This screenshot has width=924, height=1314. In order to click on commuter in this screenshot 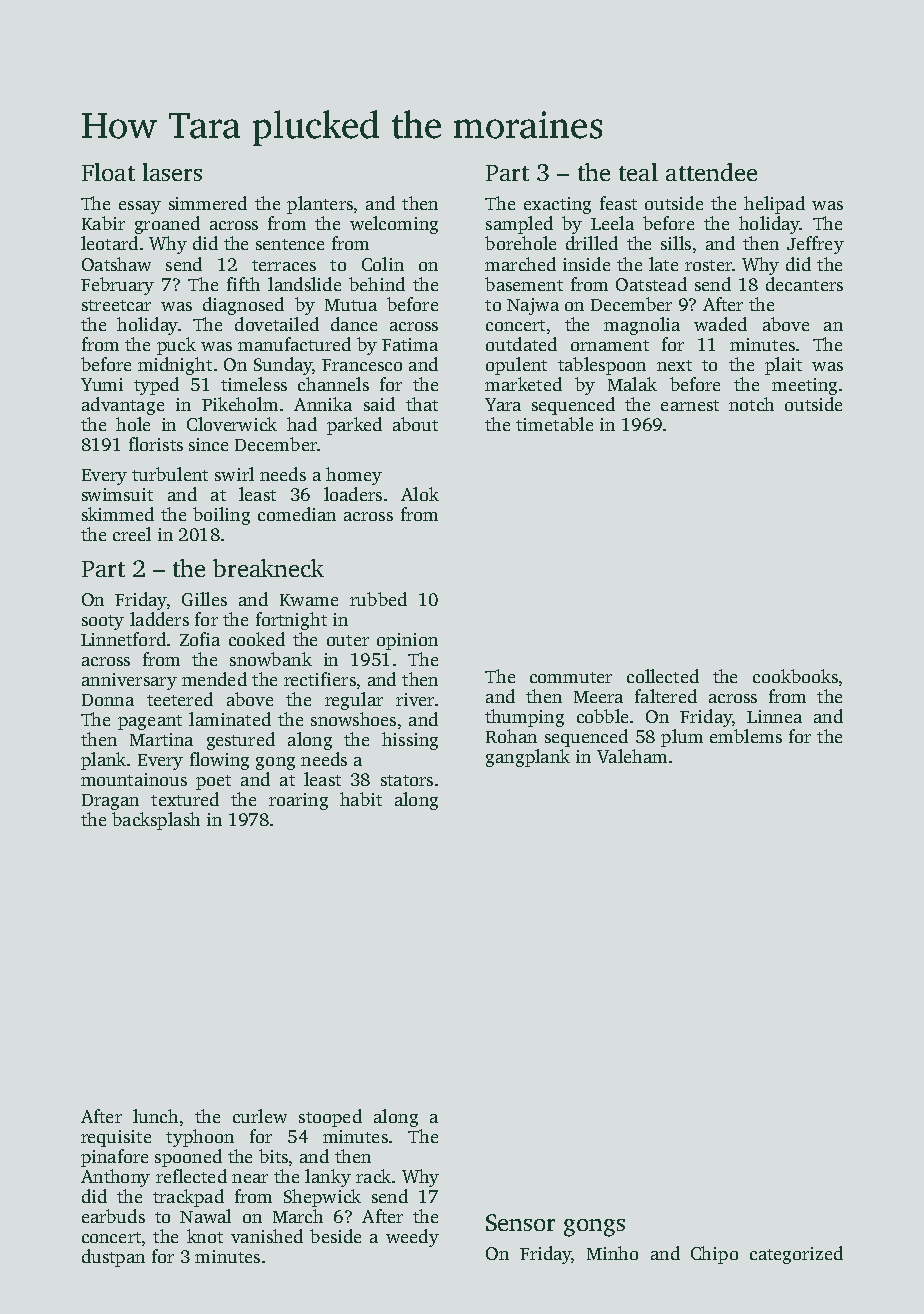, I will do `click(571, 677)`.
